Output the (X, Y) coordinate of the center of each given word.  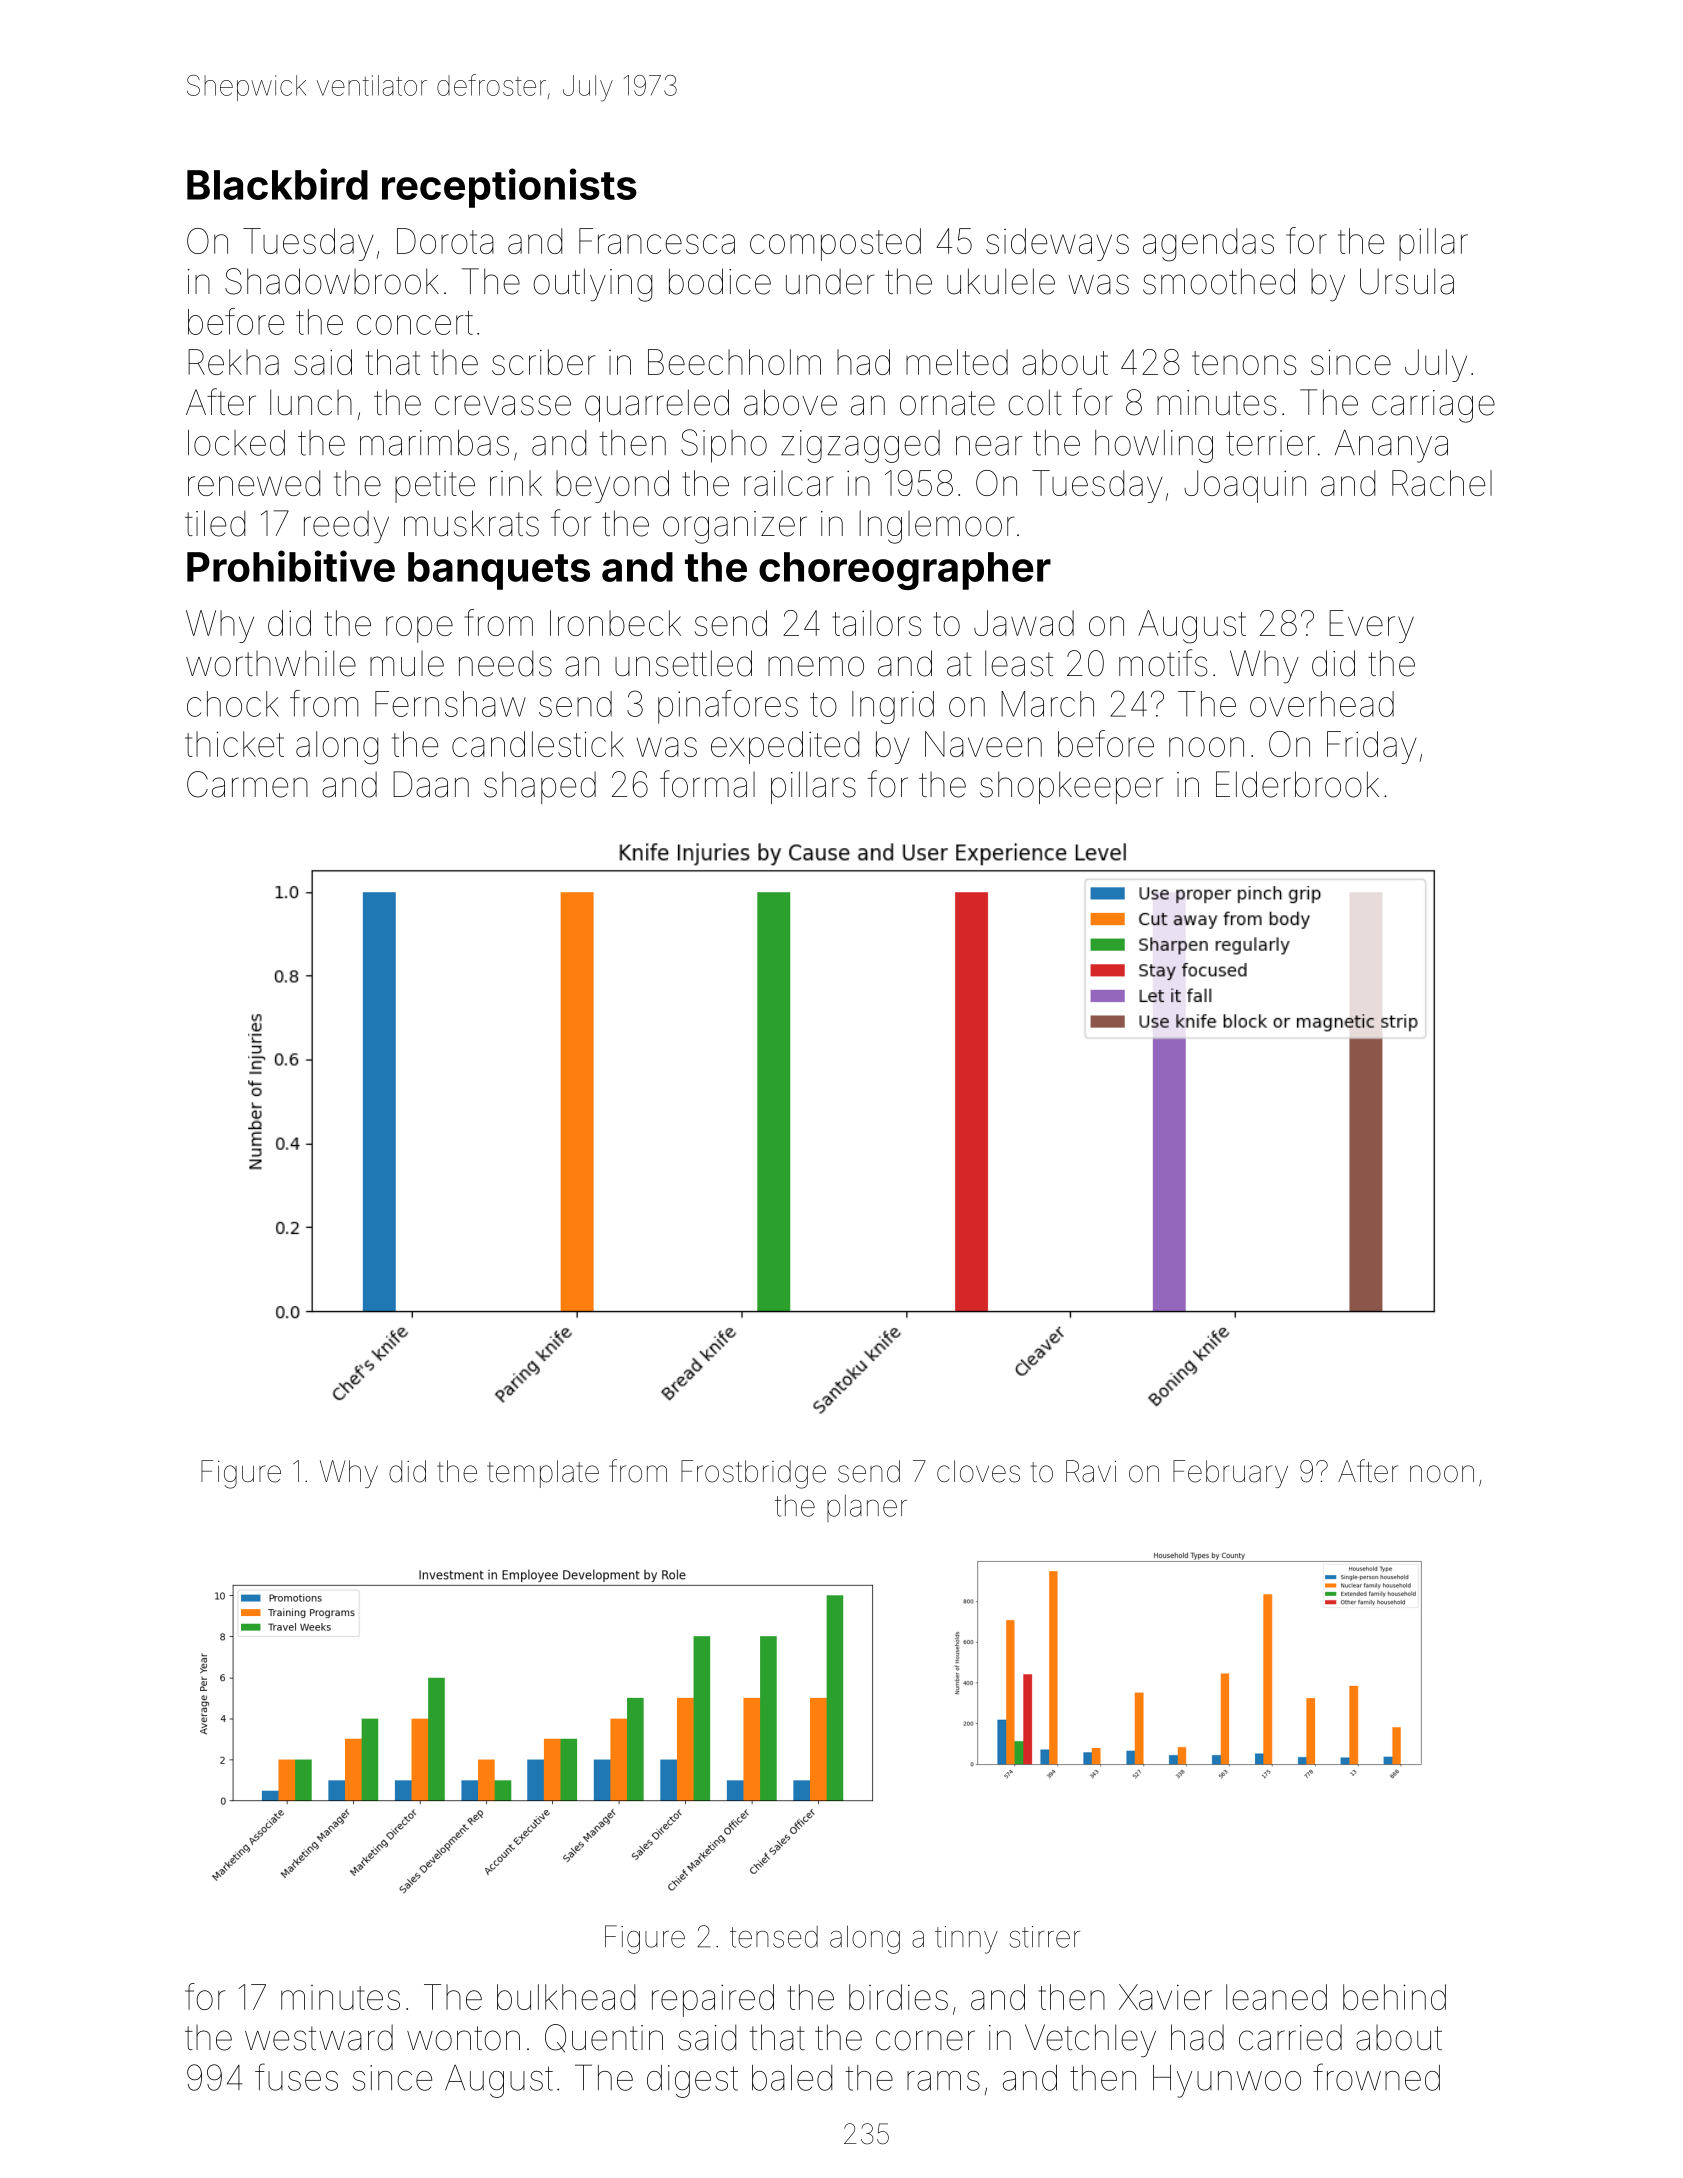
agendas (1208, 245)
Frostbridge (753, 1474)
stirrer (1044, 1937)
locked (236, 443)
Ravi (1091, 1471)
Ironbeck (615, 623)
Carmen (247, 784)
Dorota (445, 241)
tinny (966, 1940)
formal (707, 784)
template (543, 1474)
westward (319, 2037)
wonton (463, 2038)
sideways (1057, 244)
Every (1371, 626)
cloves (978, 1471)
